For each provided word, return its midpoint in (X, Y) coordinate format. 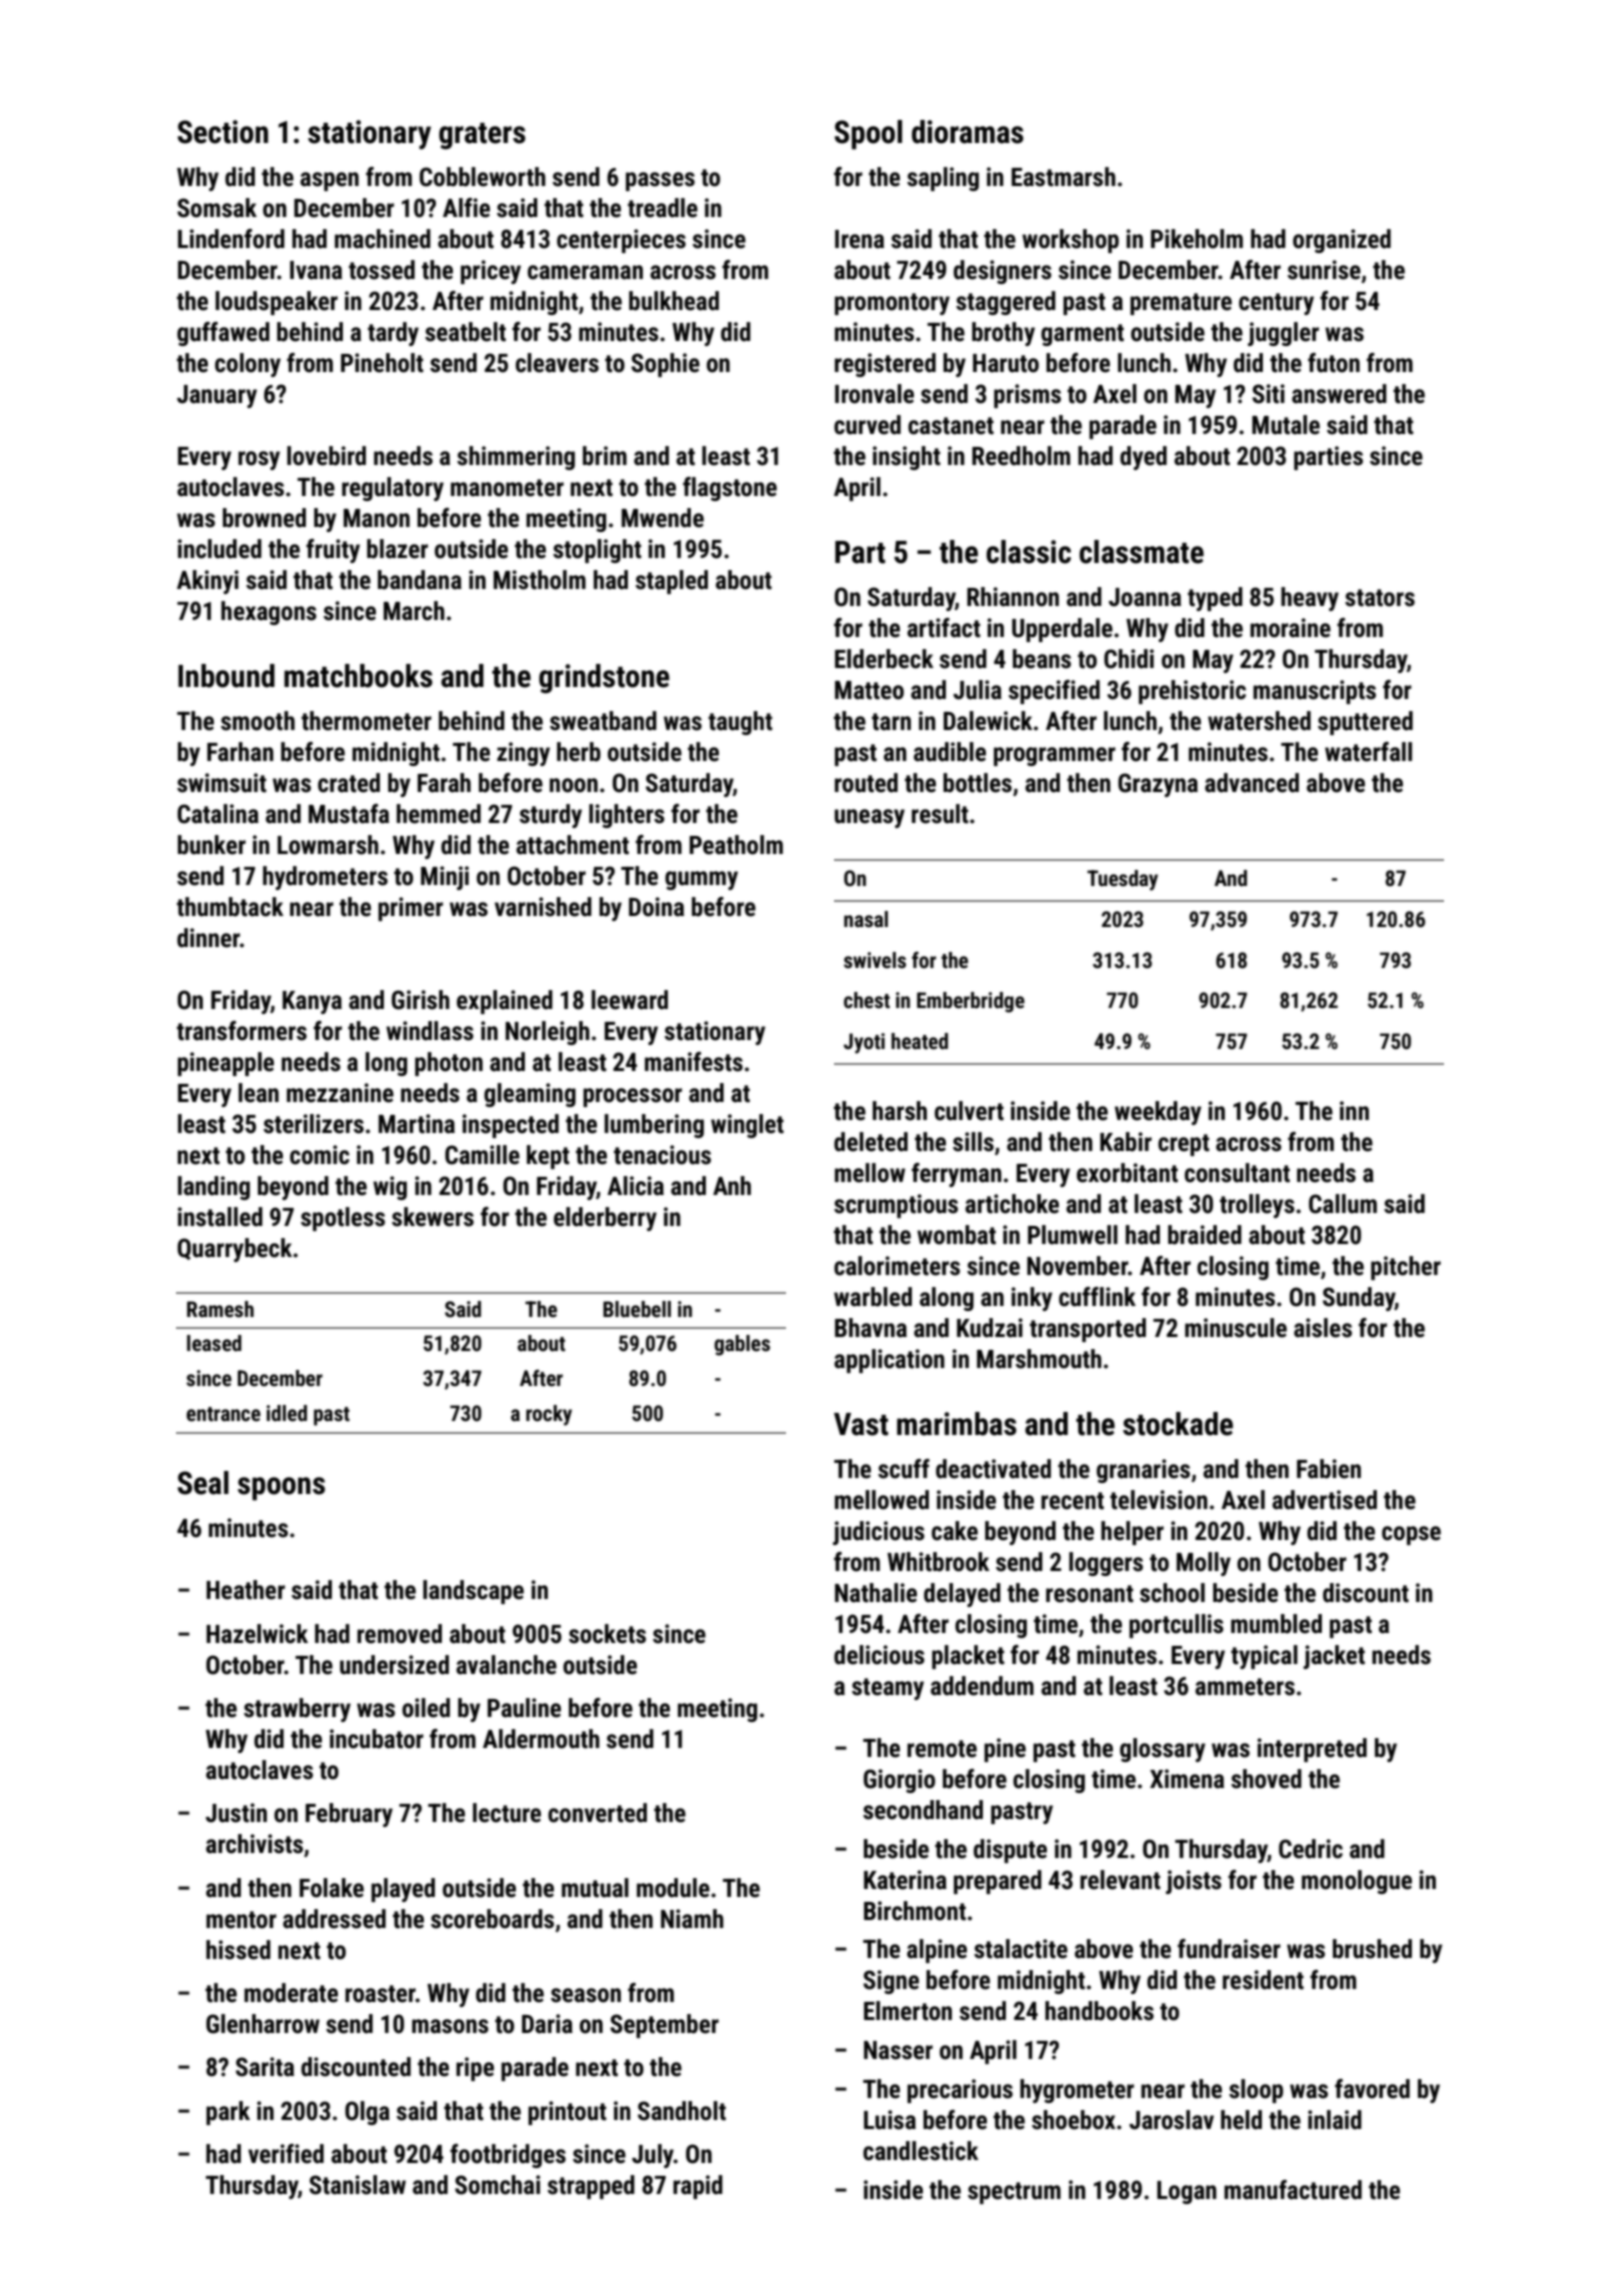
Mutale (1286, 425)
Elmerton (908, 2011)
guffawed (223, 334)
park (228, 2113)
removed (399, 1634)
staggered (1006, 303)
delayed (962, 1595)
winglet (747, 1126)
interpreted (1312, 1750)
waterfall (1368, 752)
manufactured (1293, 2190)
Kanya (312, 1002)
